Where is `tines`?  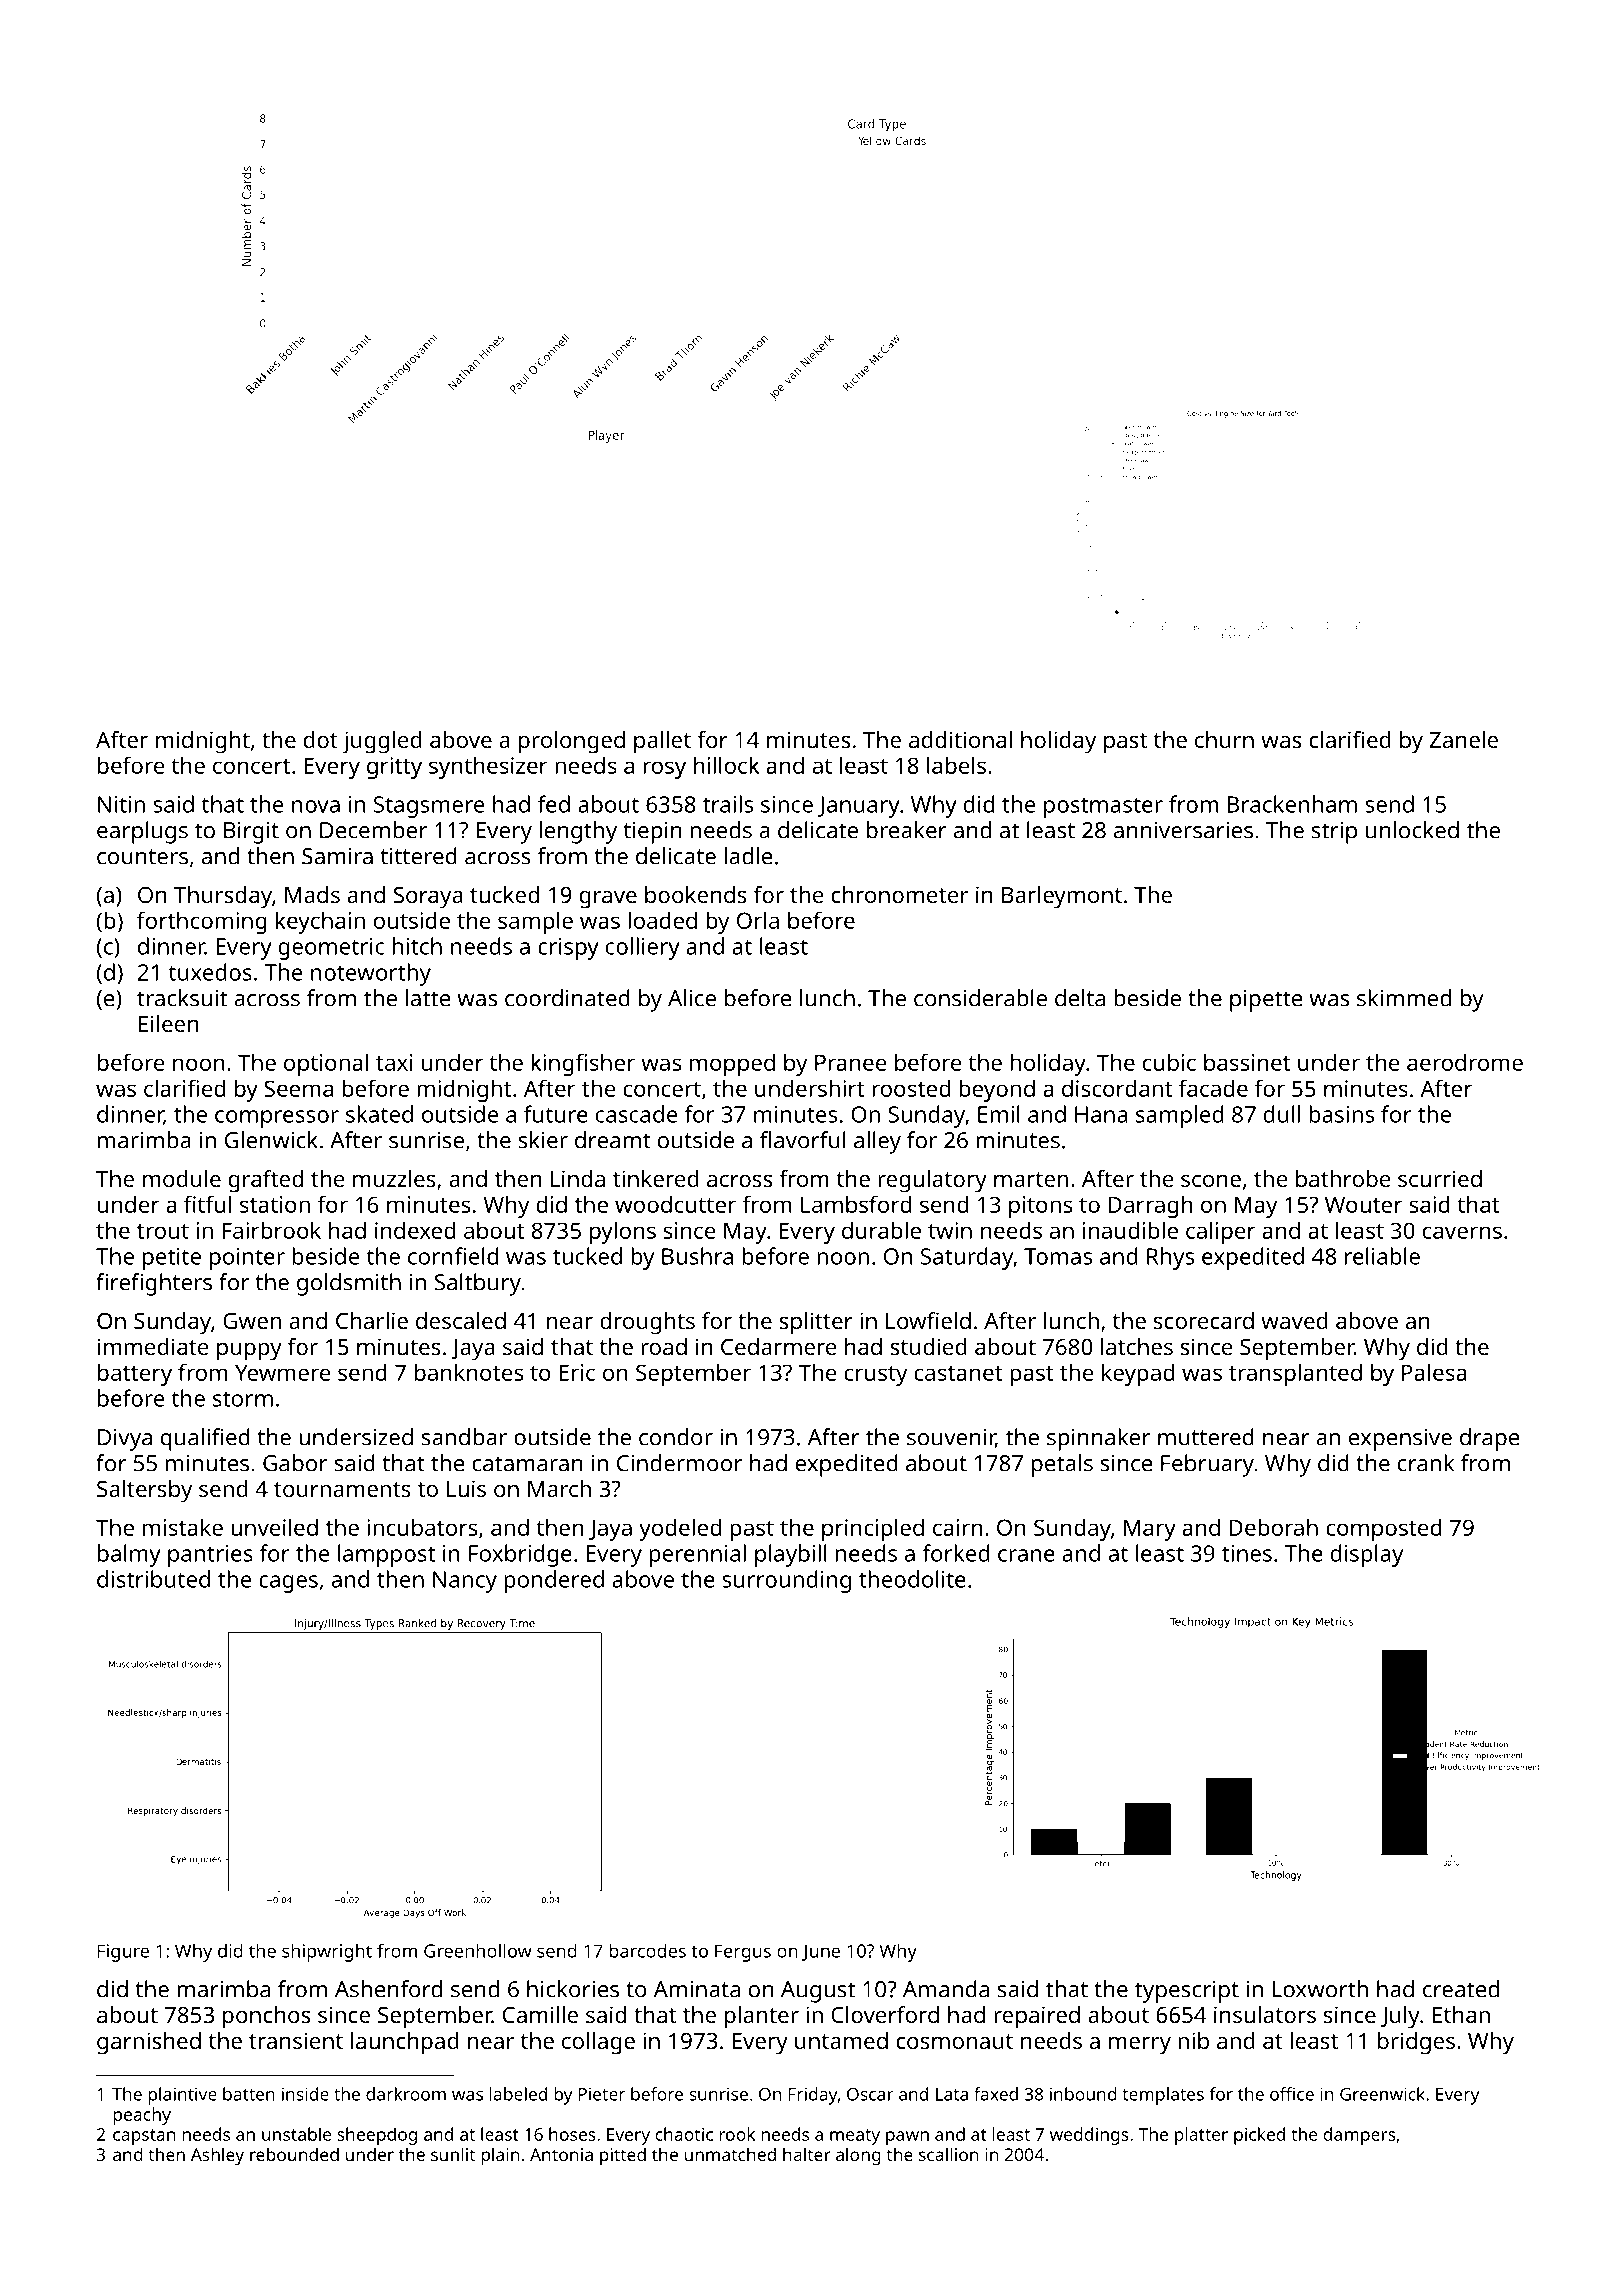
tines is located at coordinates (1247, 1553).
